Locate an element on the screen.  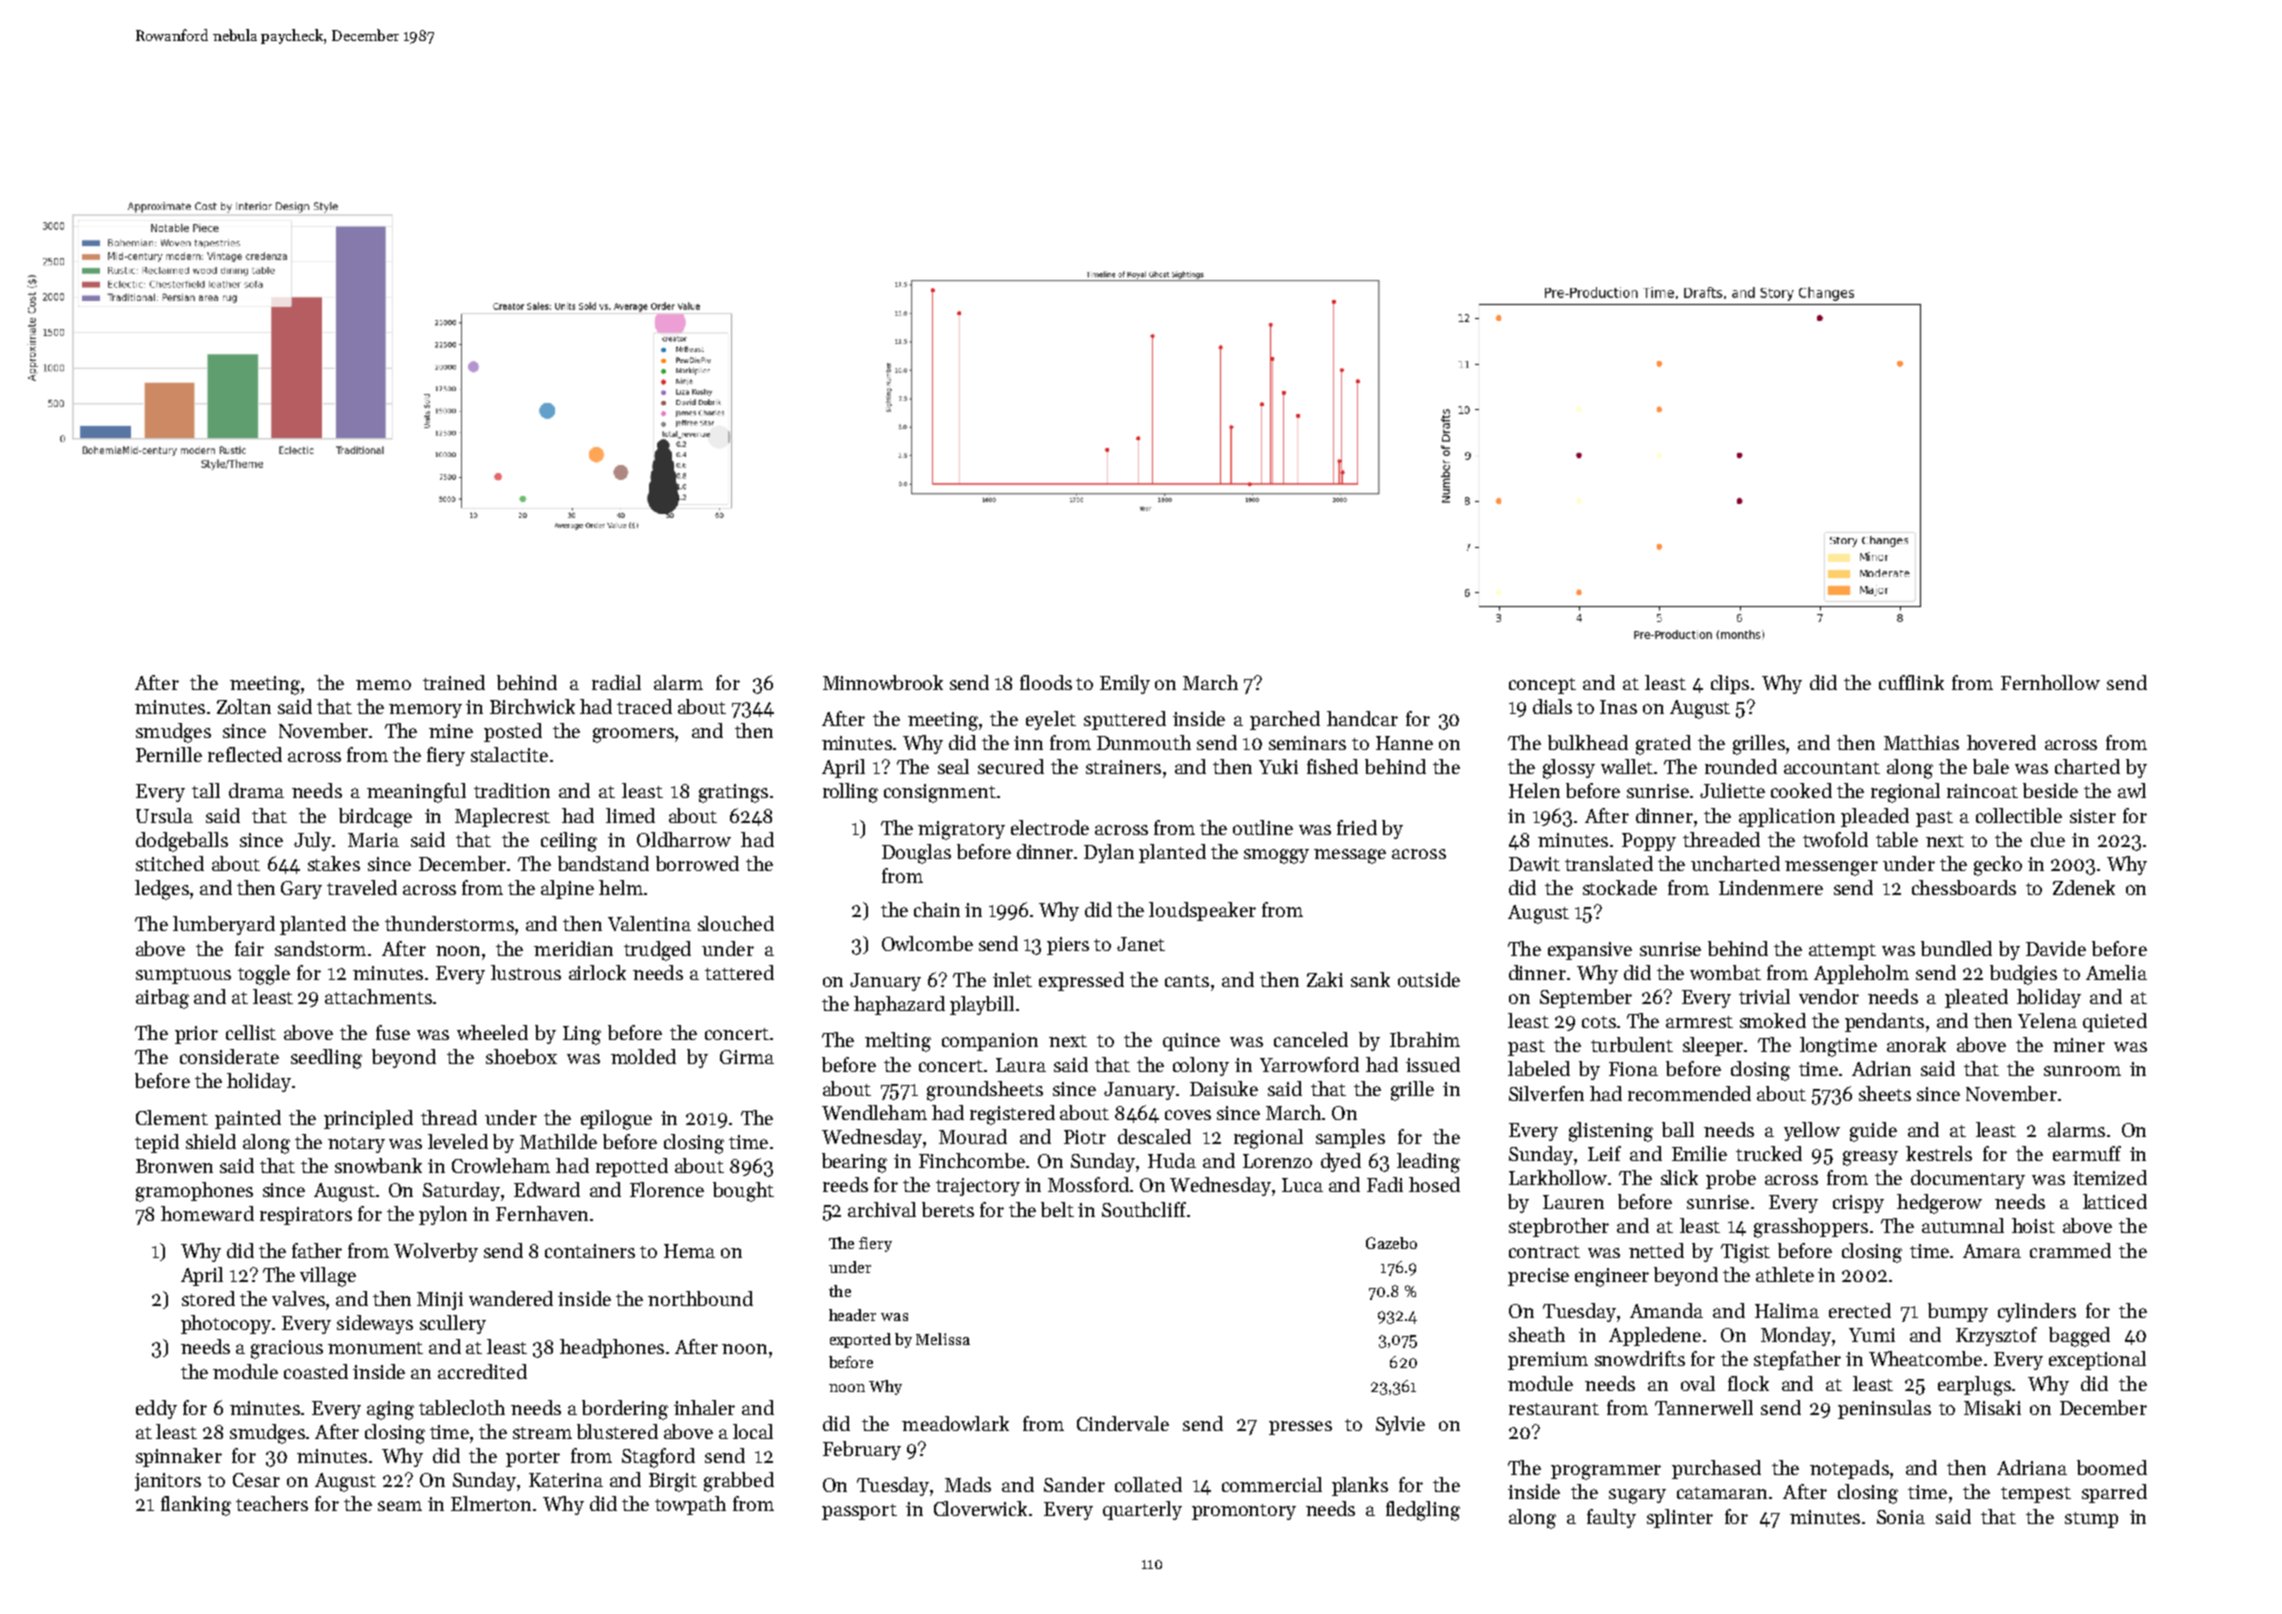
smoggy is located at coordinates (1276, 856).
